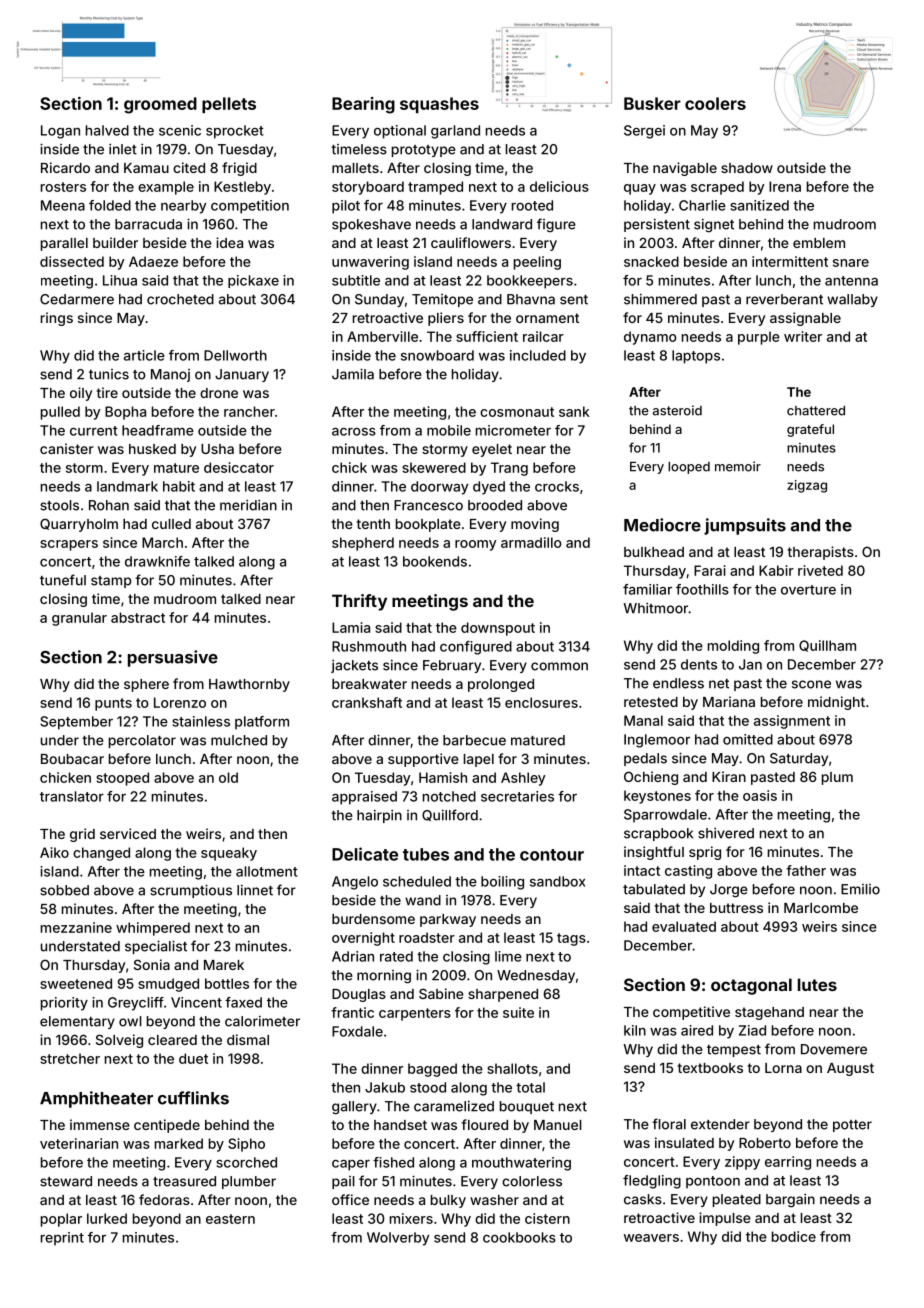 The height and width of the document is (1308, 924). I want to click on Bearing, so click(363, 105).
